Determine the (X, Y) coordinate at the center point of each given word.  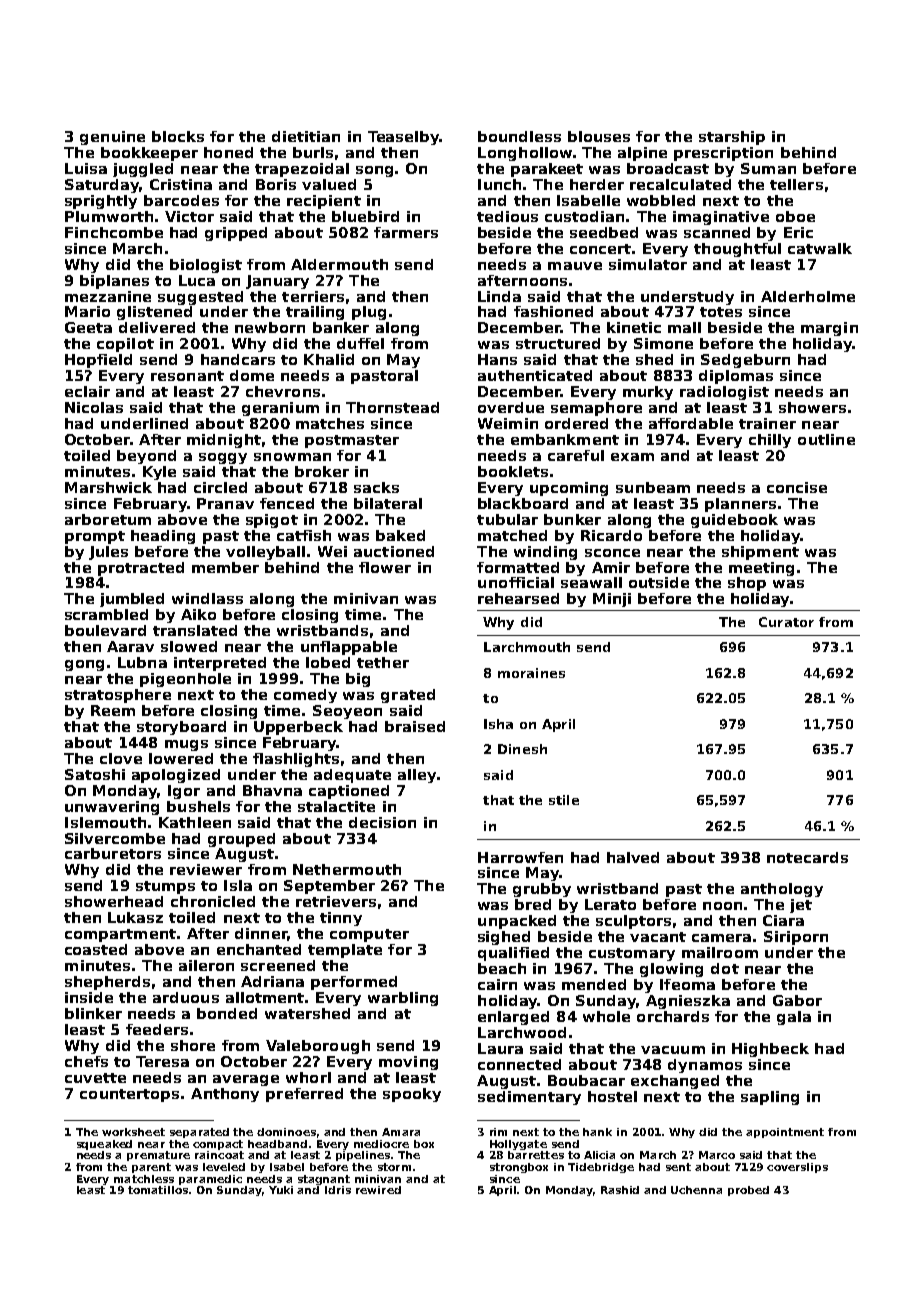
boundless (519, 136)
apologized (176, 776)
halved (633, 857)
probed (748, 1191)
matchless (144, 1179)
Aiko (198, 614)
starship (732, 138)
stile (564, 800)
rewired (378, 1190)
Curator (786, 622)
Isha (498, 724)
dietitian (306, 136)
